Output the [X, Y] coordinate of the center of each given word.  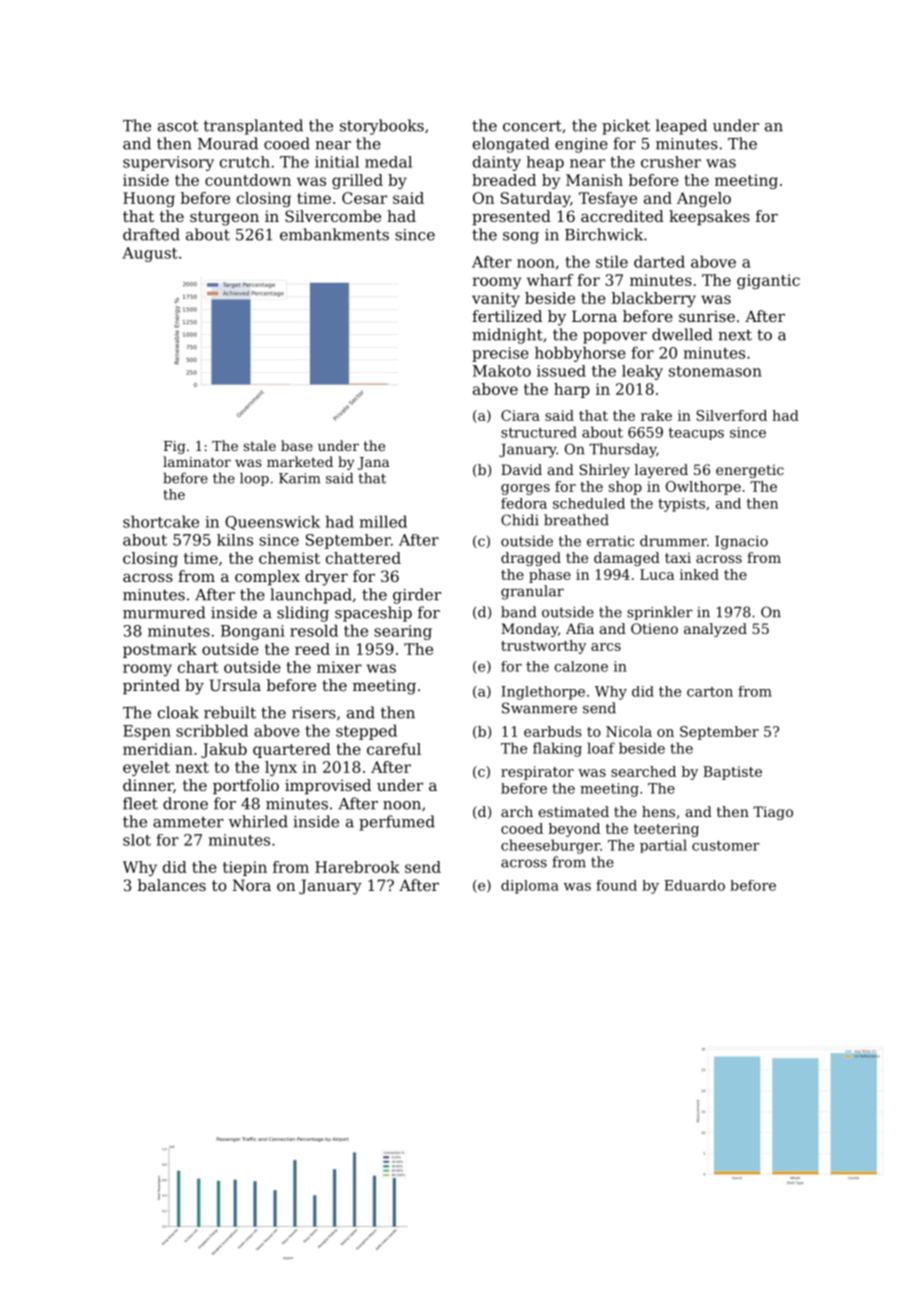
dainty [497, 163]
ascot [178, 126]
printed [151, 686]
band [518, 612]
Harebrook [357, 867]
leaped [681, 127]
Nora [252, 885]
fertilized [507, 316]
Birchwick [604, 234]
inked [699, 574]
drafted [151, 234]
